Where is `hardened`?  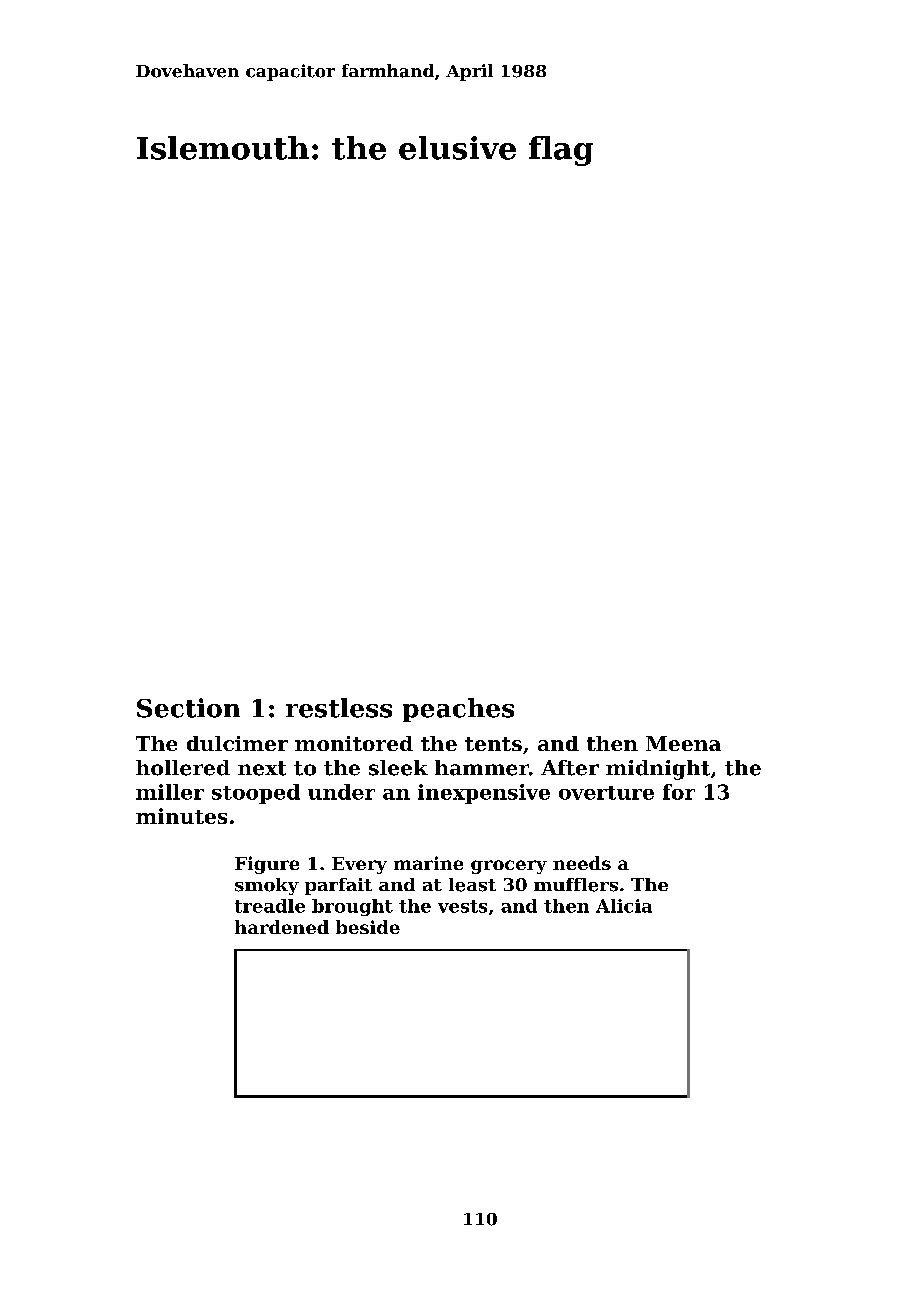
hardened is located at coordinates (282, 927).
